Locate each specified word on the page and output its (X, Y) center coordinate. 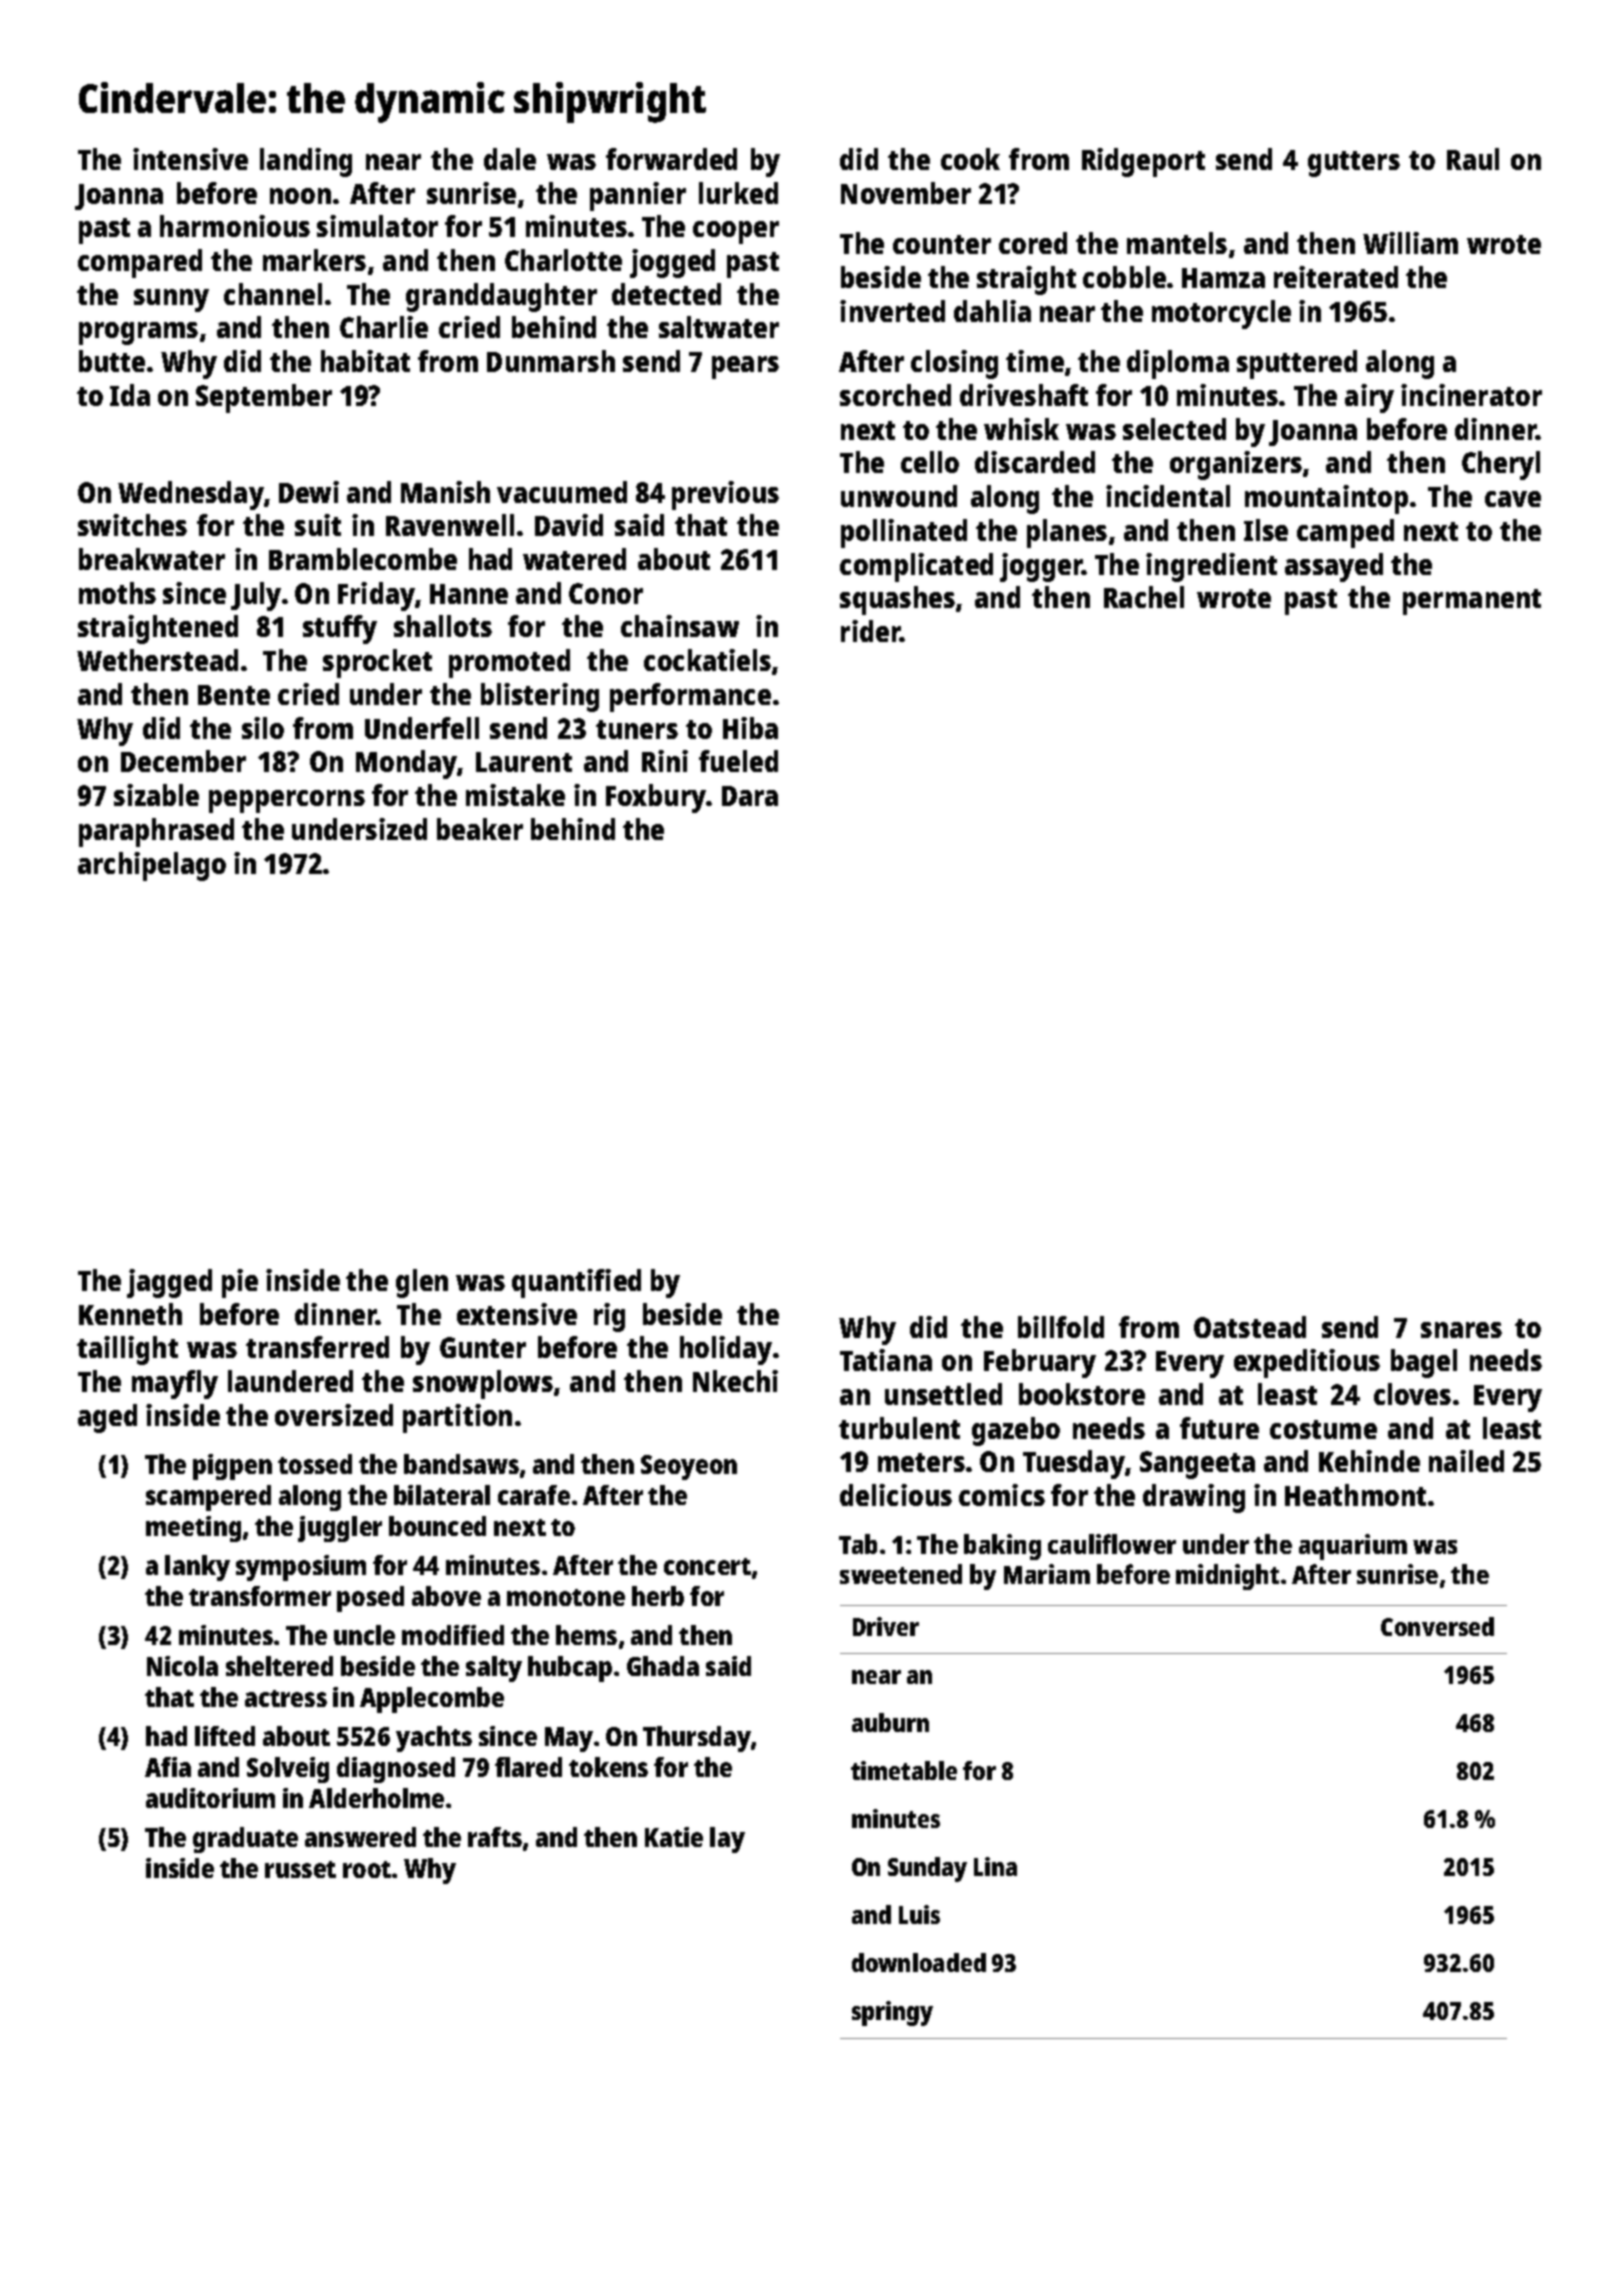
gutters (1354, 164)
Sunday (927, 1869)
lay (727, 1840)
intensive (190, 159)
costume (1323, 1429)
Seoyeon (689, 1467)
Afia (168, 1767)
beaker (480, 829)
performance (690, 697)
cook (970, 159)
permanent (1472, 602)
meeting (193, 1529)
